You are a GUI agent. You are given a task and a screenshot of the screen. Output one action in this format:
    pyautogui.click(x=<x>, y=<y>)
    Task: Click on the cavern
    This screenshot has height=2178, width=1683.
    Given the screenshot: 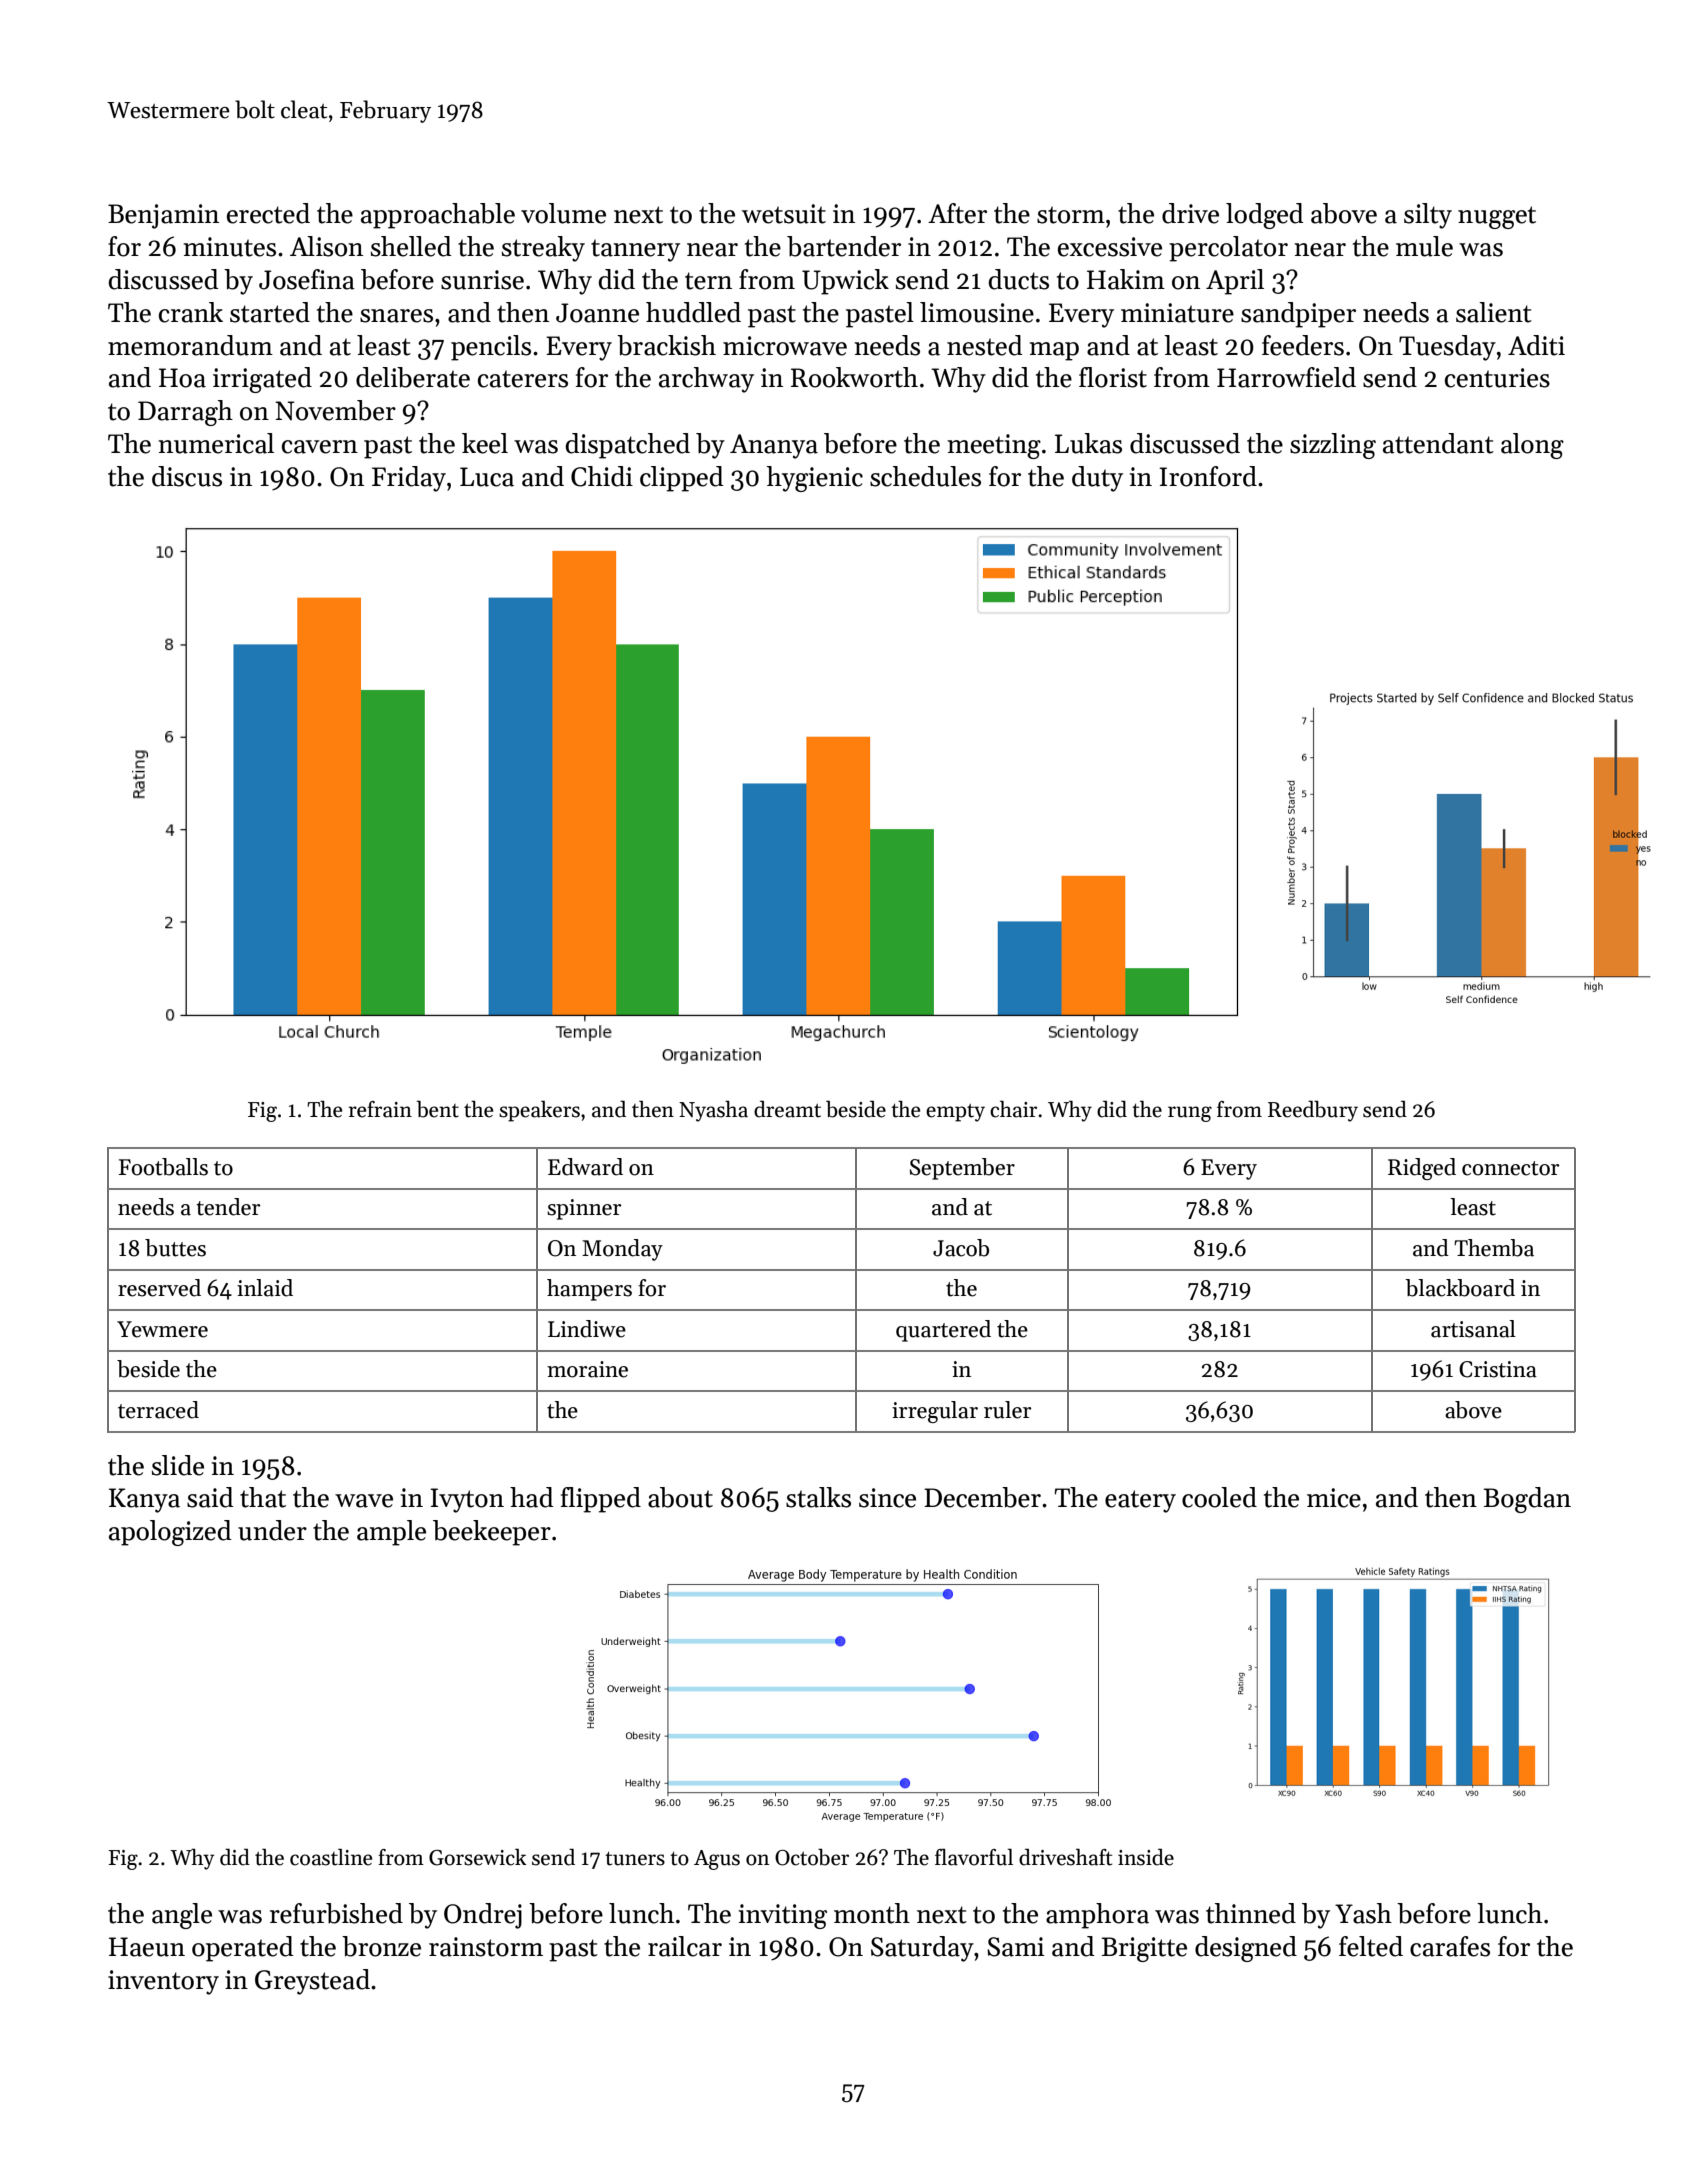 What is the action you would take?
    pyautogui.click(x=320, y=447)
